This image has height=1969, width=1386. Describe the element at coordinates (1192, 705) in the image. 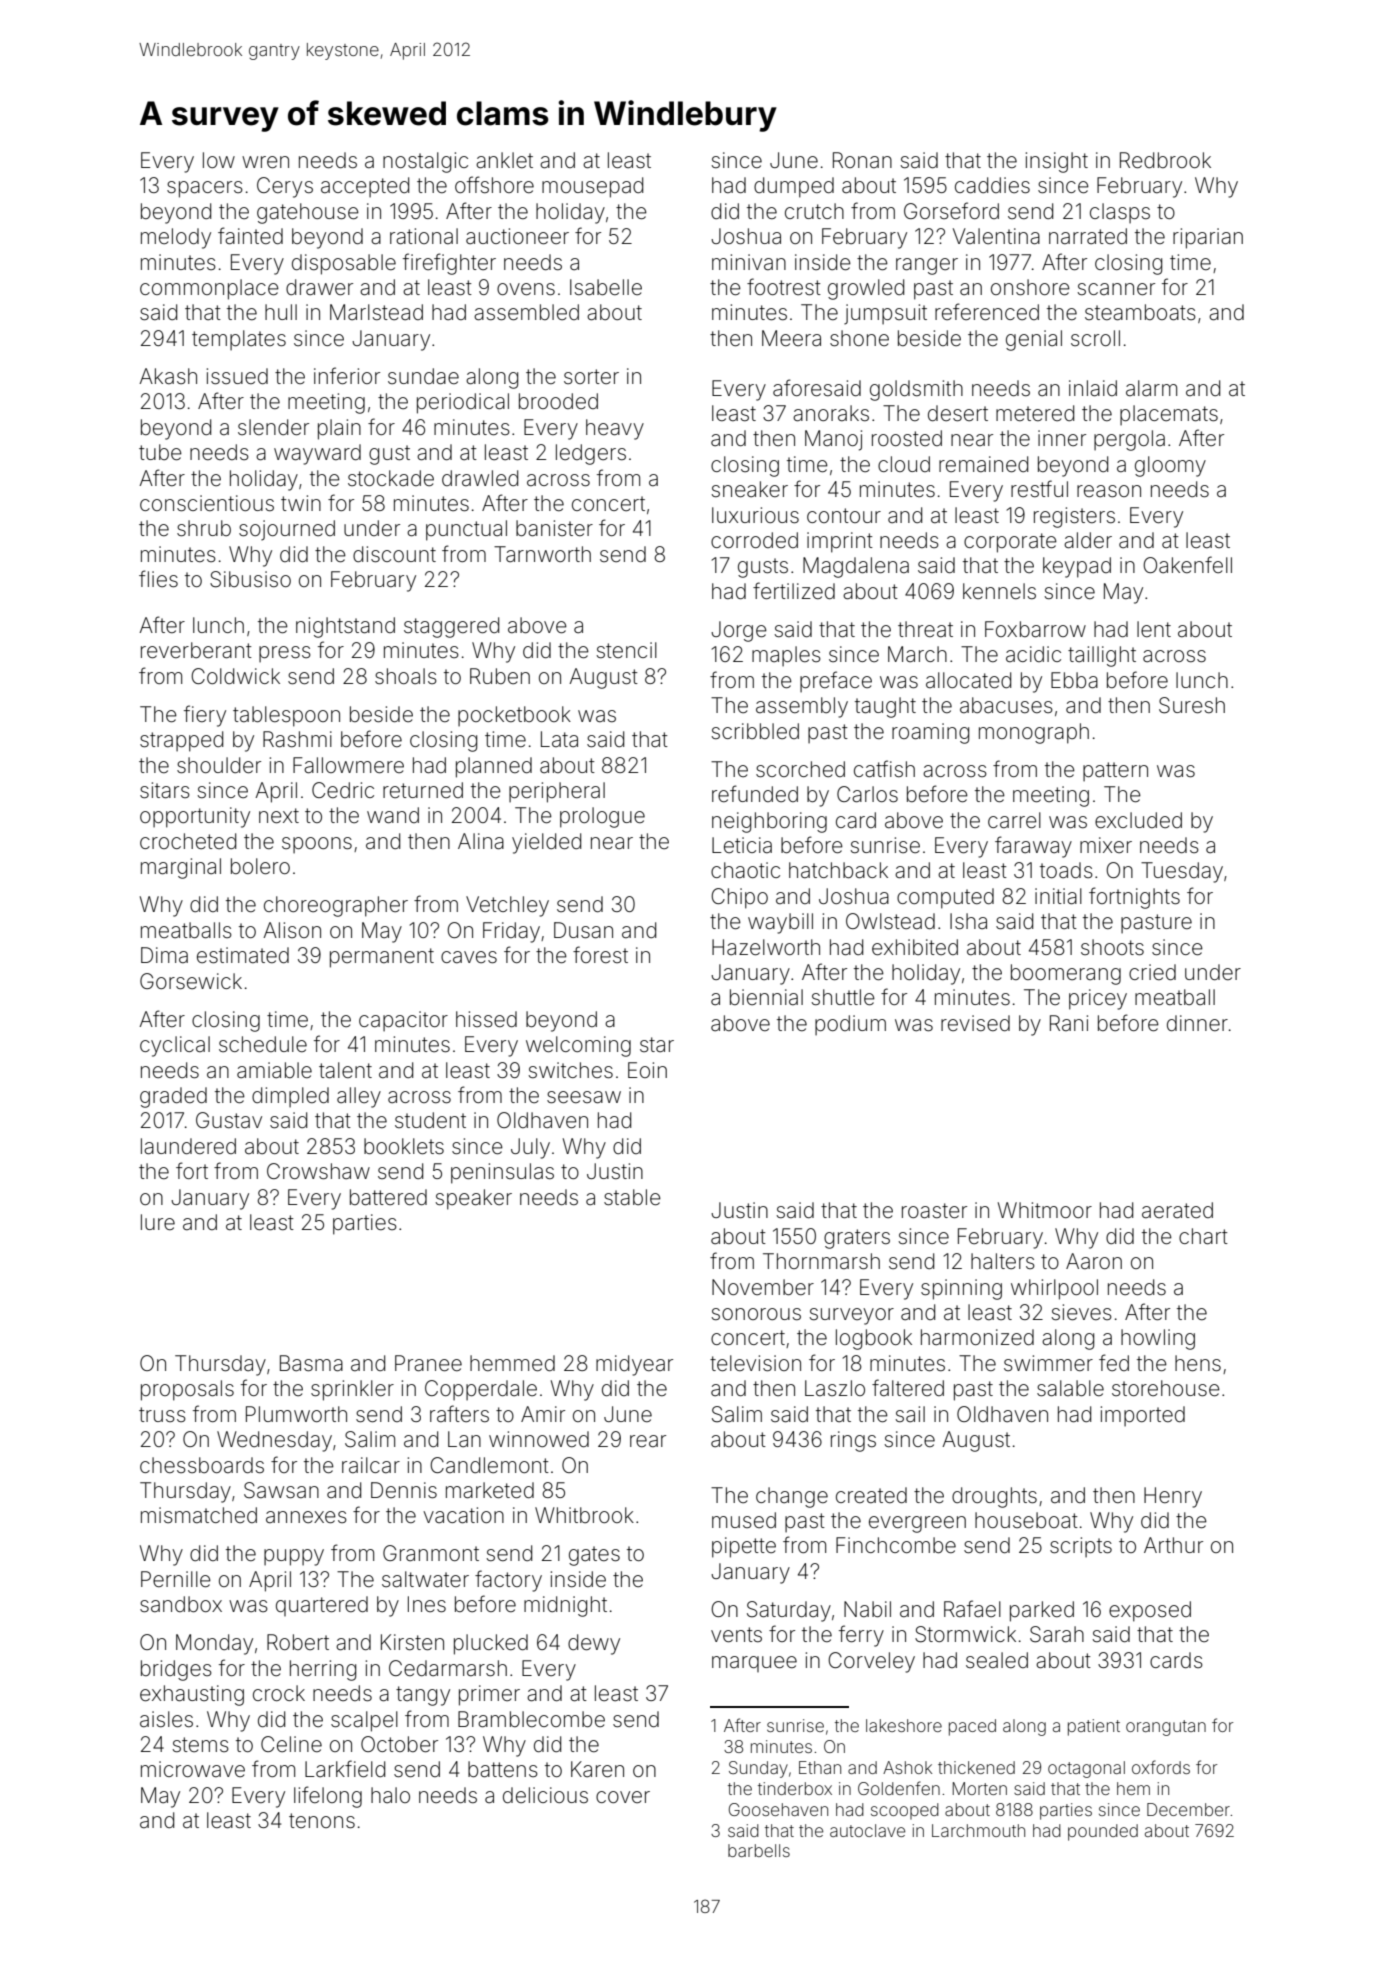

I see `Suresh` at that location.
